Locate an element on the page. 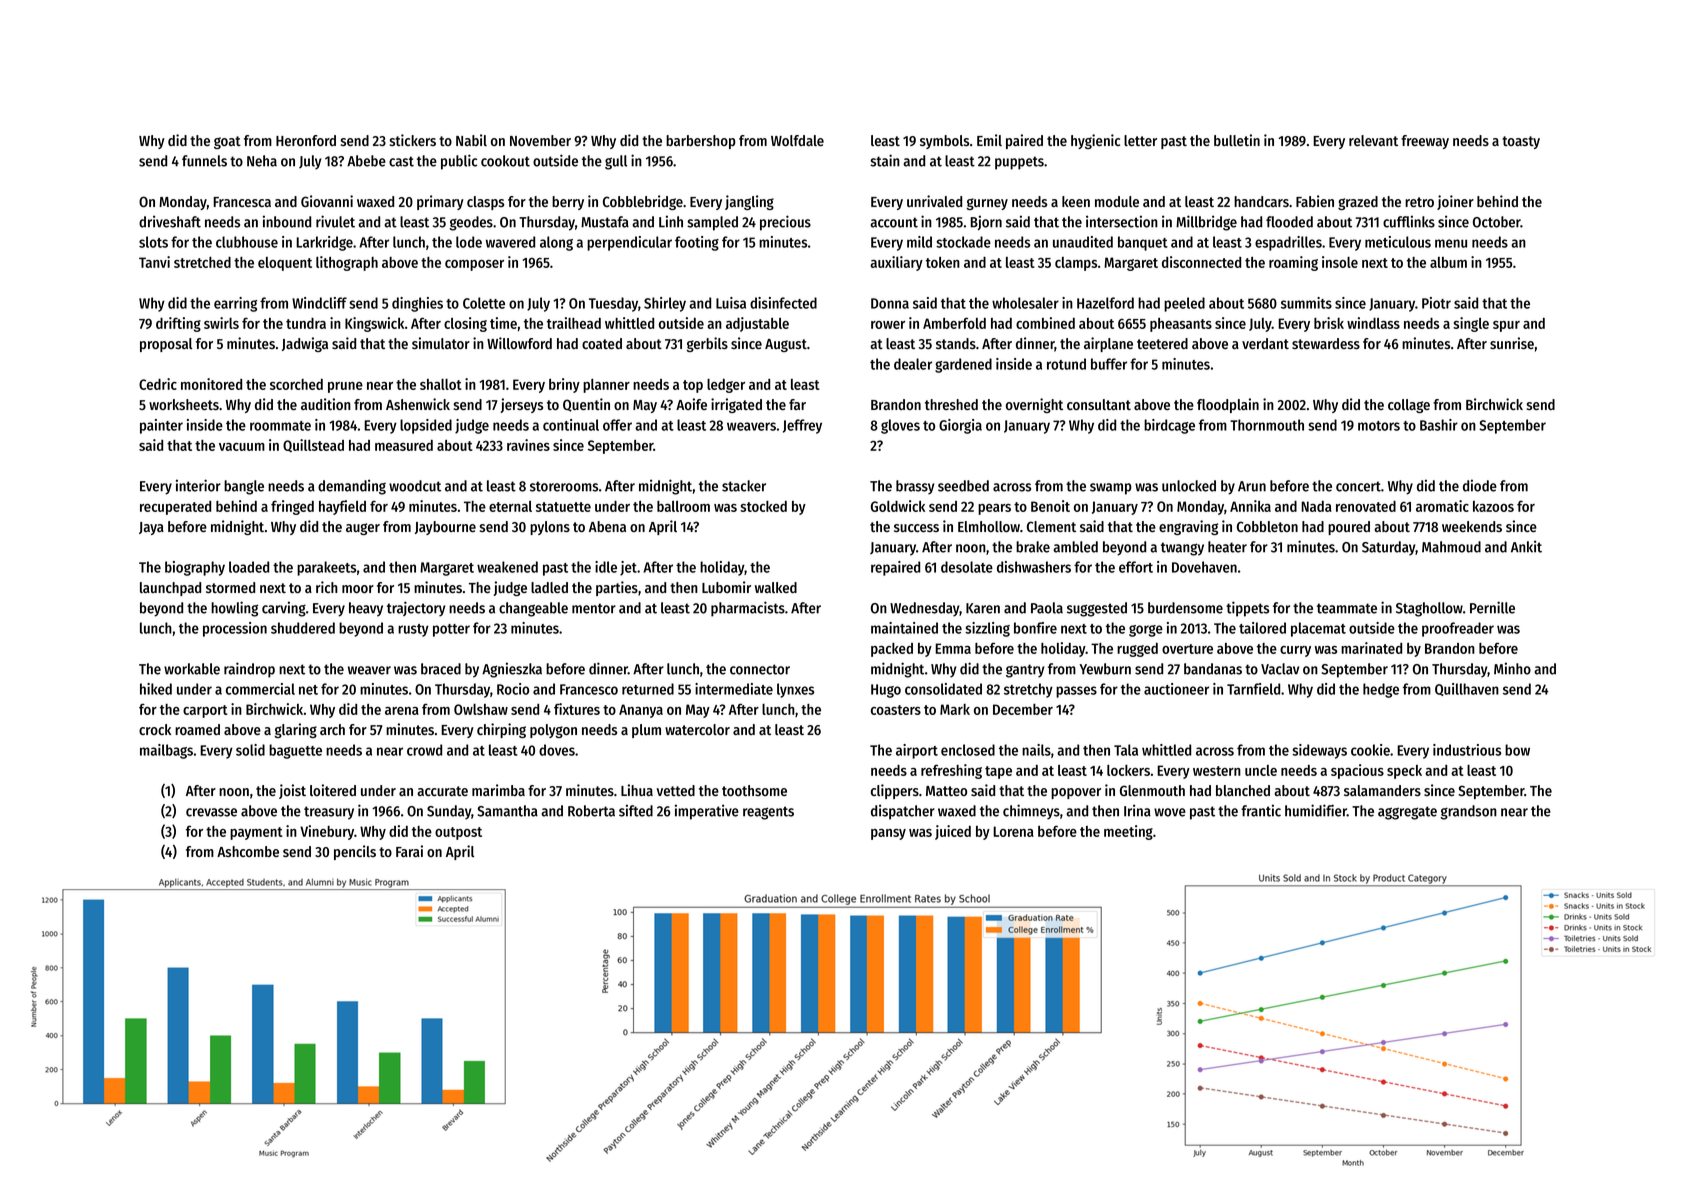 This page has width=1697, height=1200. Pernille is located at coordinates (1492, 607).
